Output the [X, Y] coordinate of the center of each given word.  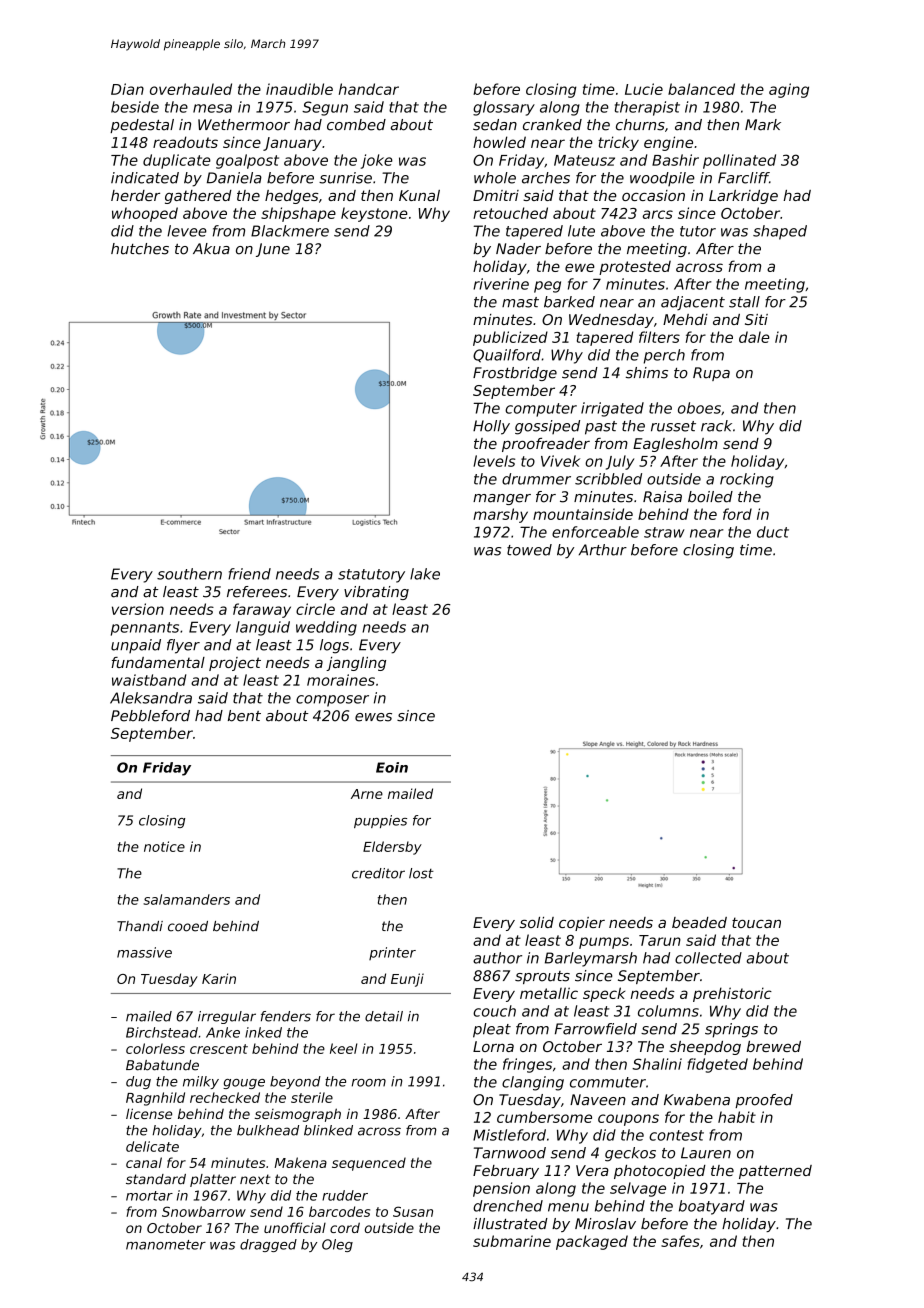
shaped [780, 232]
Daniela [234, 178]
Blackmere [290, 231]
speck [604, 994]
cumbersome [544, 1117]
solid [537, 922]
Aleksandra [151, 698]
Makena [300, 1162]
